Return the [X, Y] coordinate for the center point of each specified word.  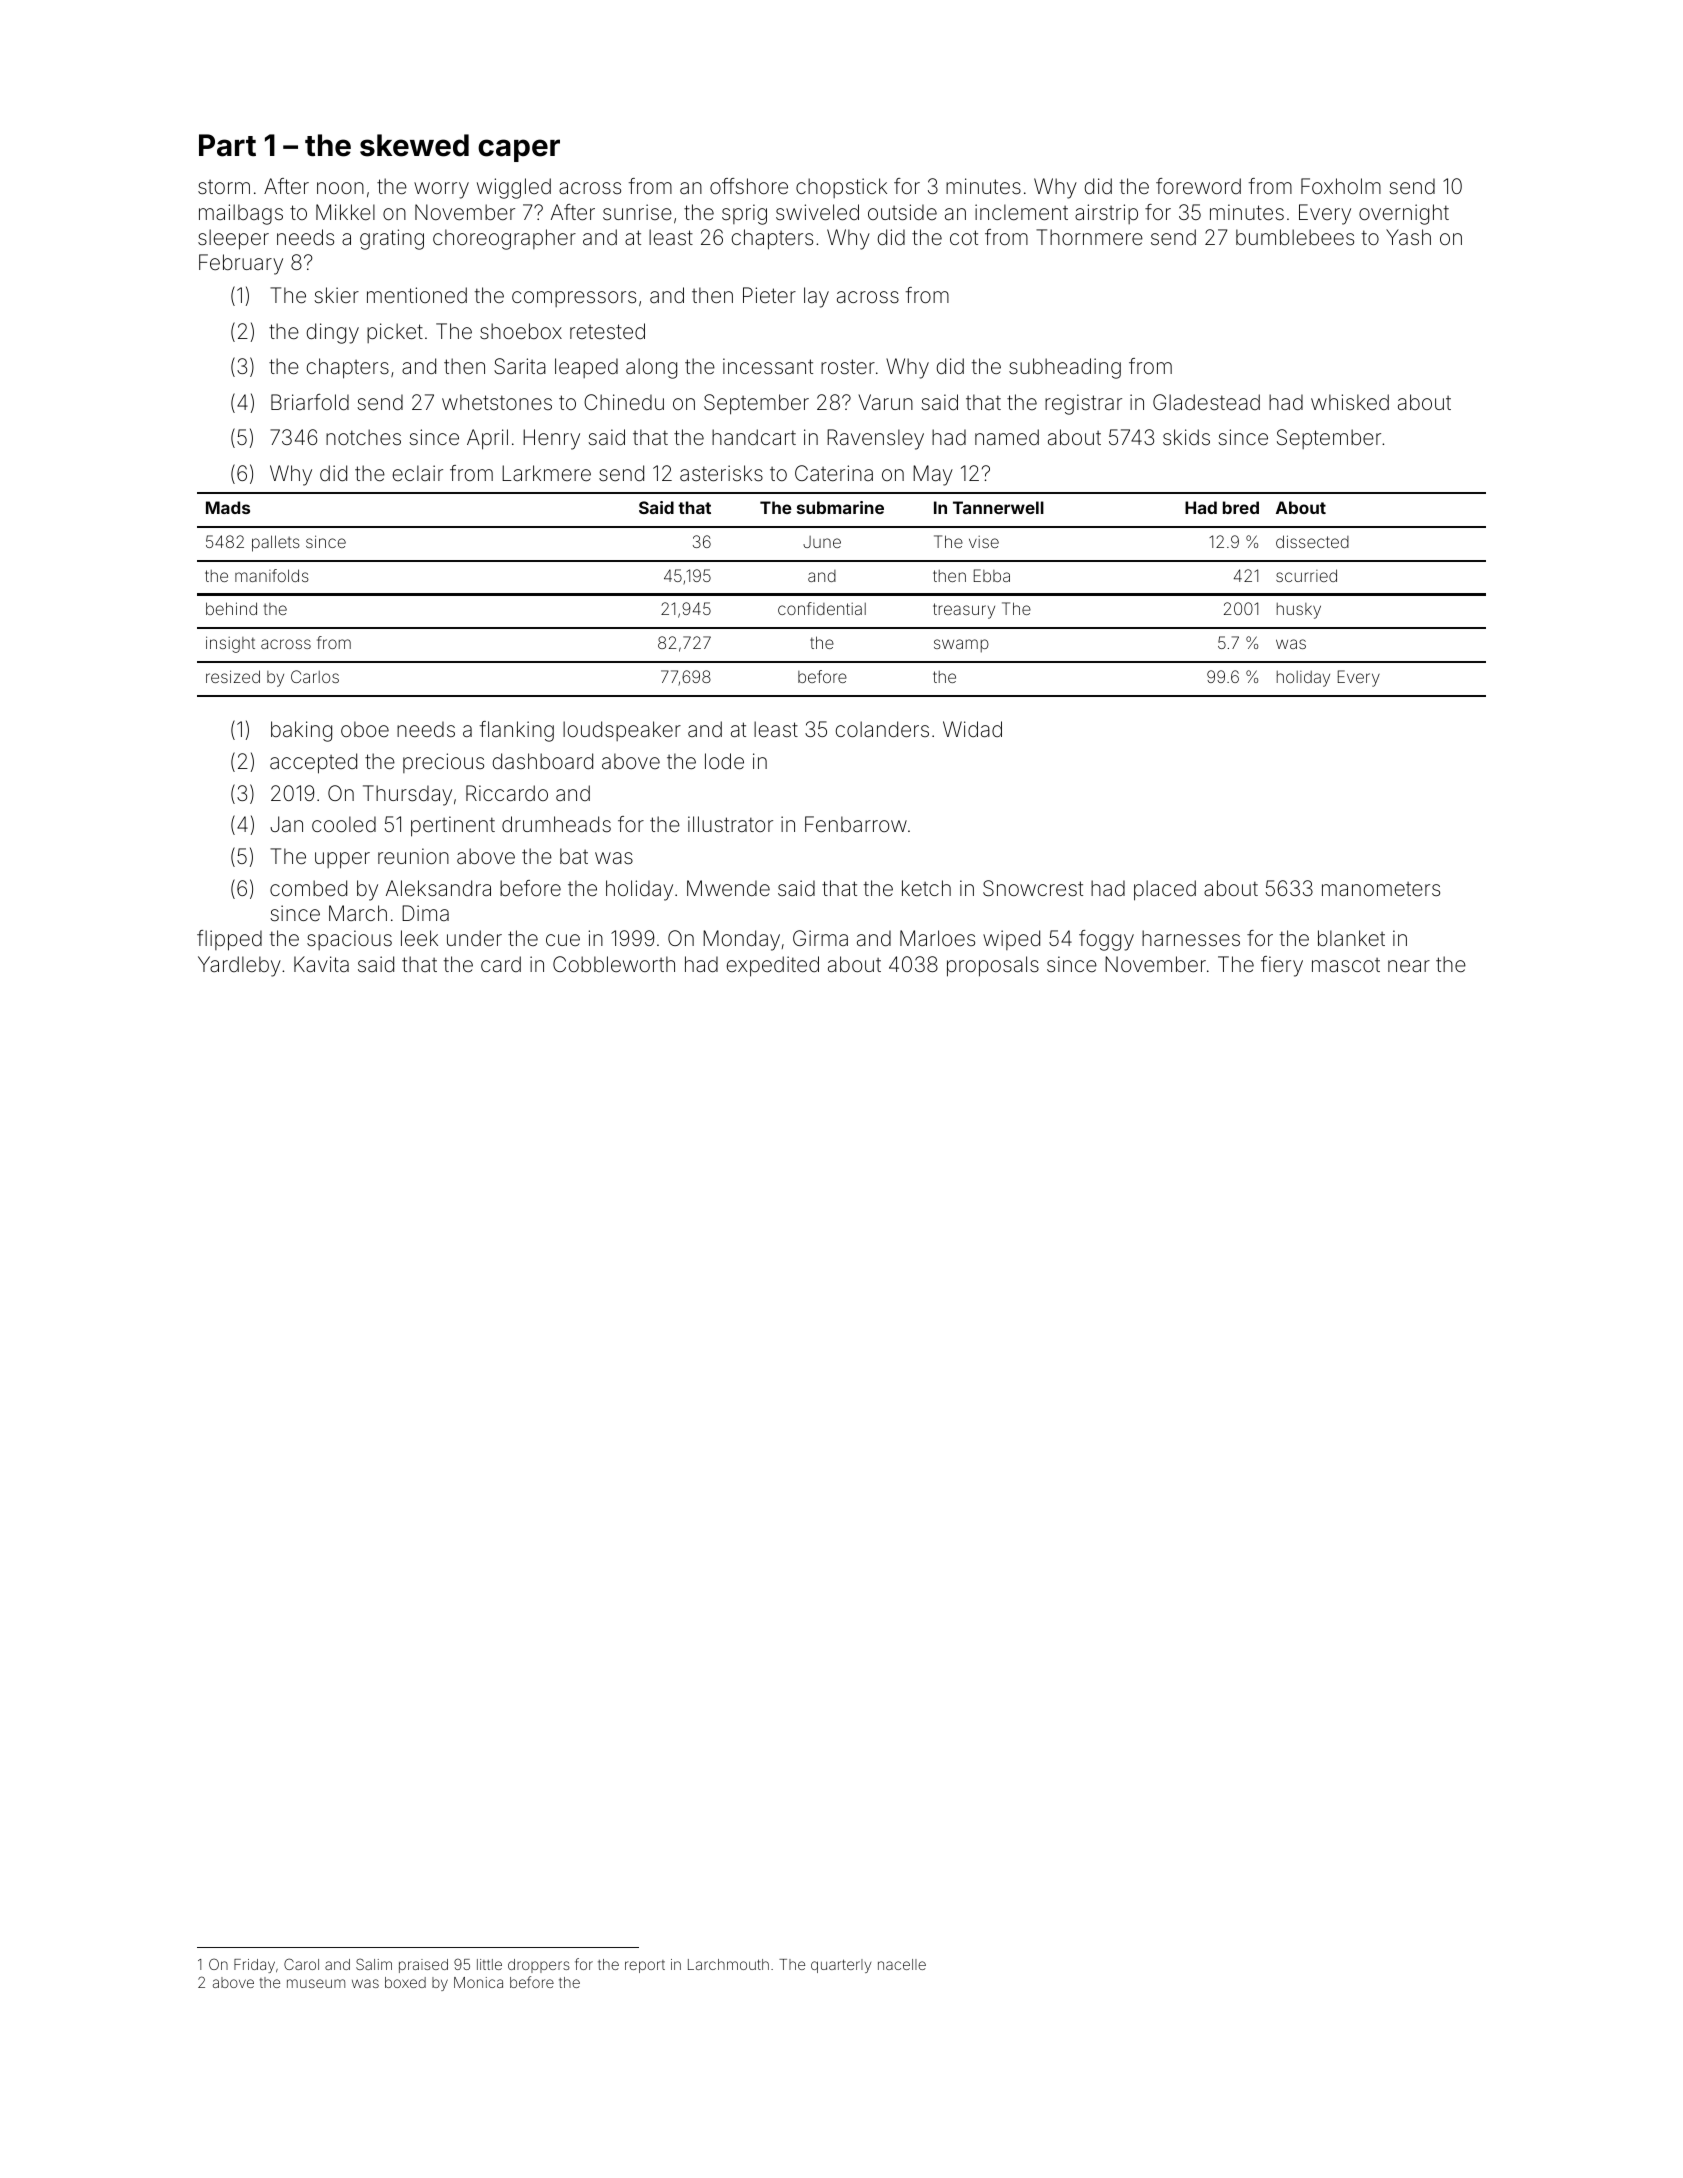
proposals [993, 966]
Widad [972, 729]
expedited [773, 966]
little [489, 1964]
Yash [1408, 237]
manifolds [272, 575]
